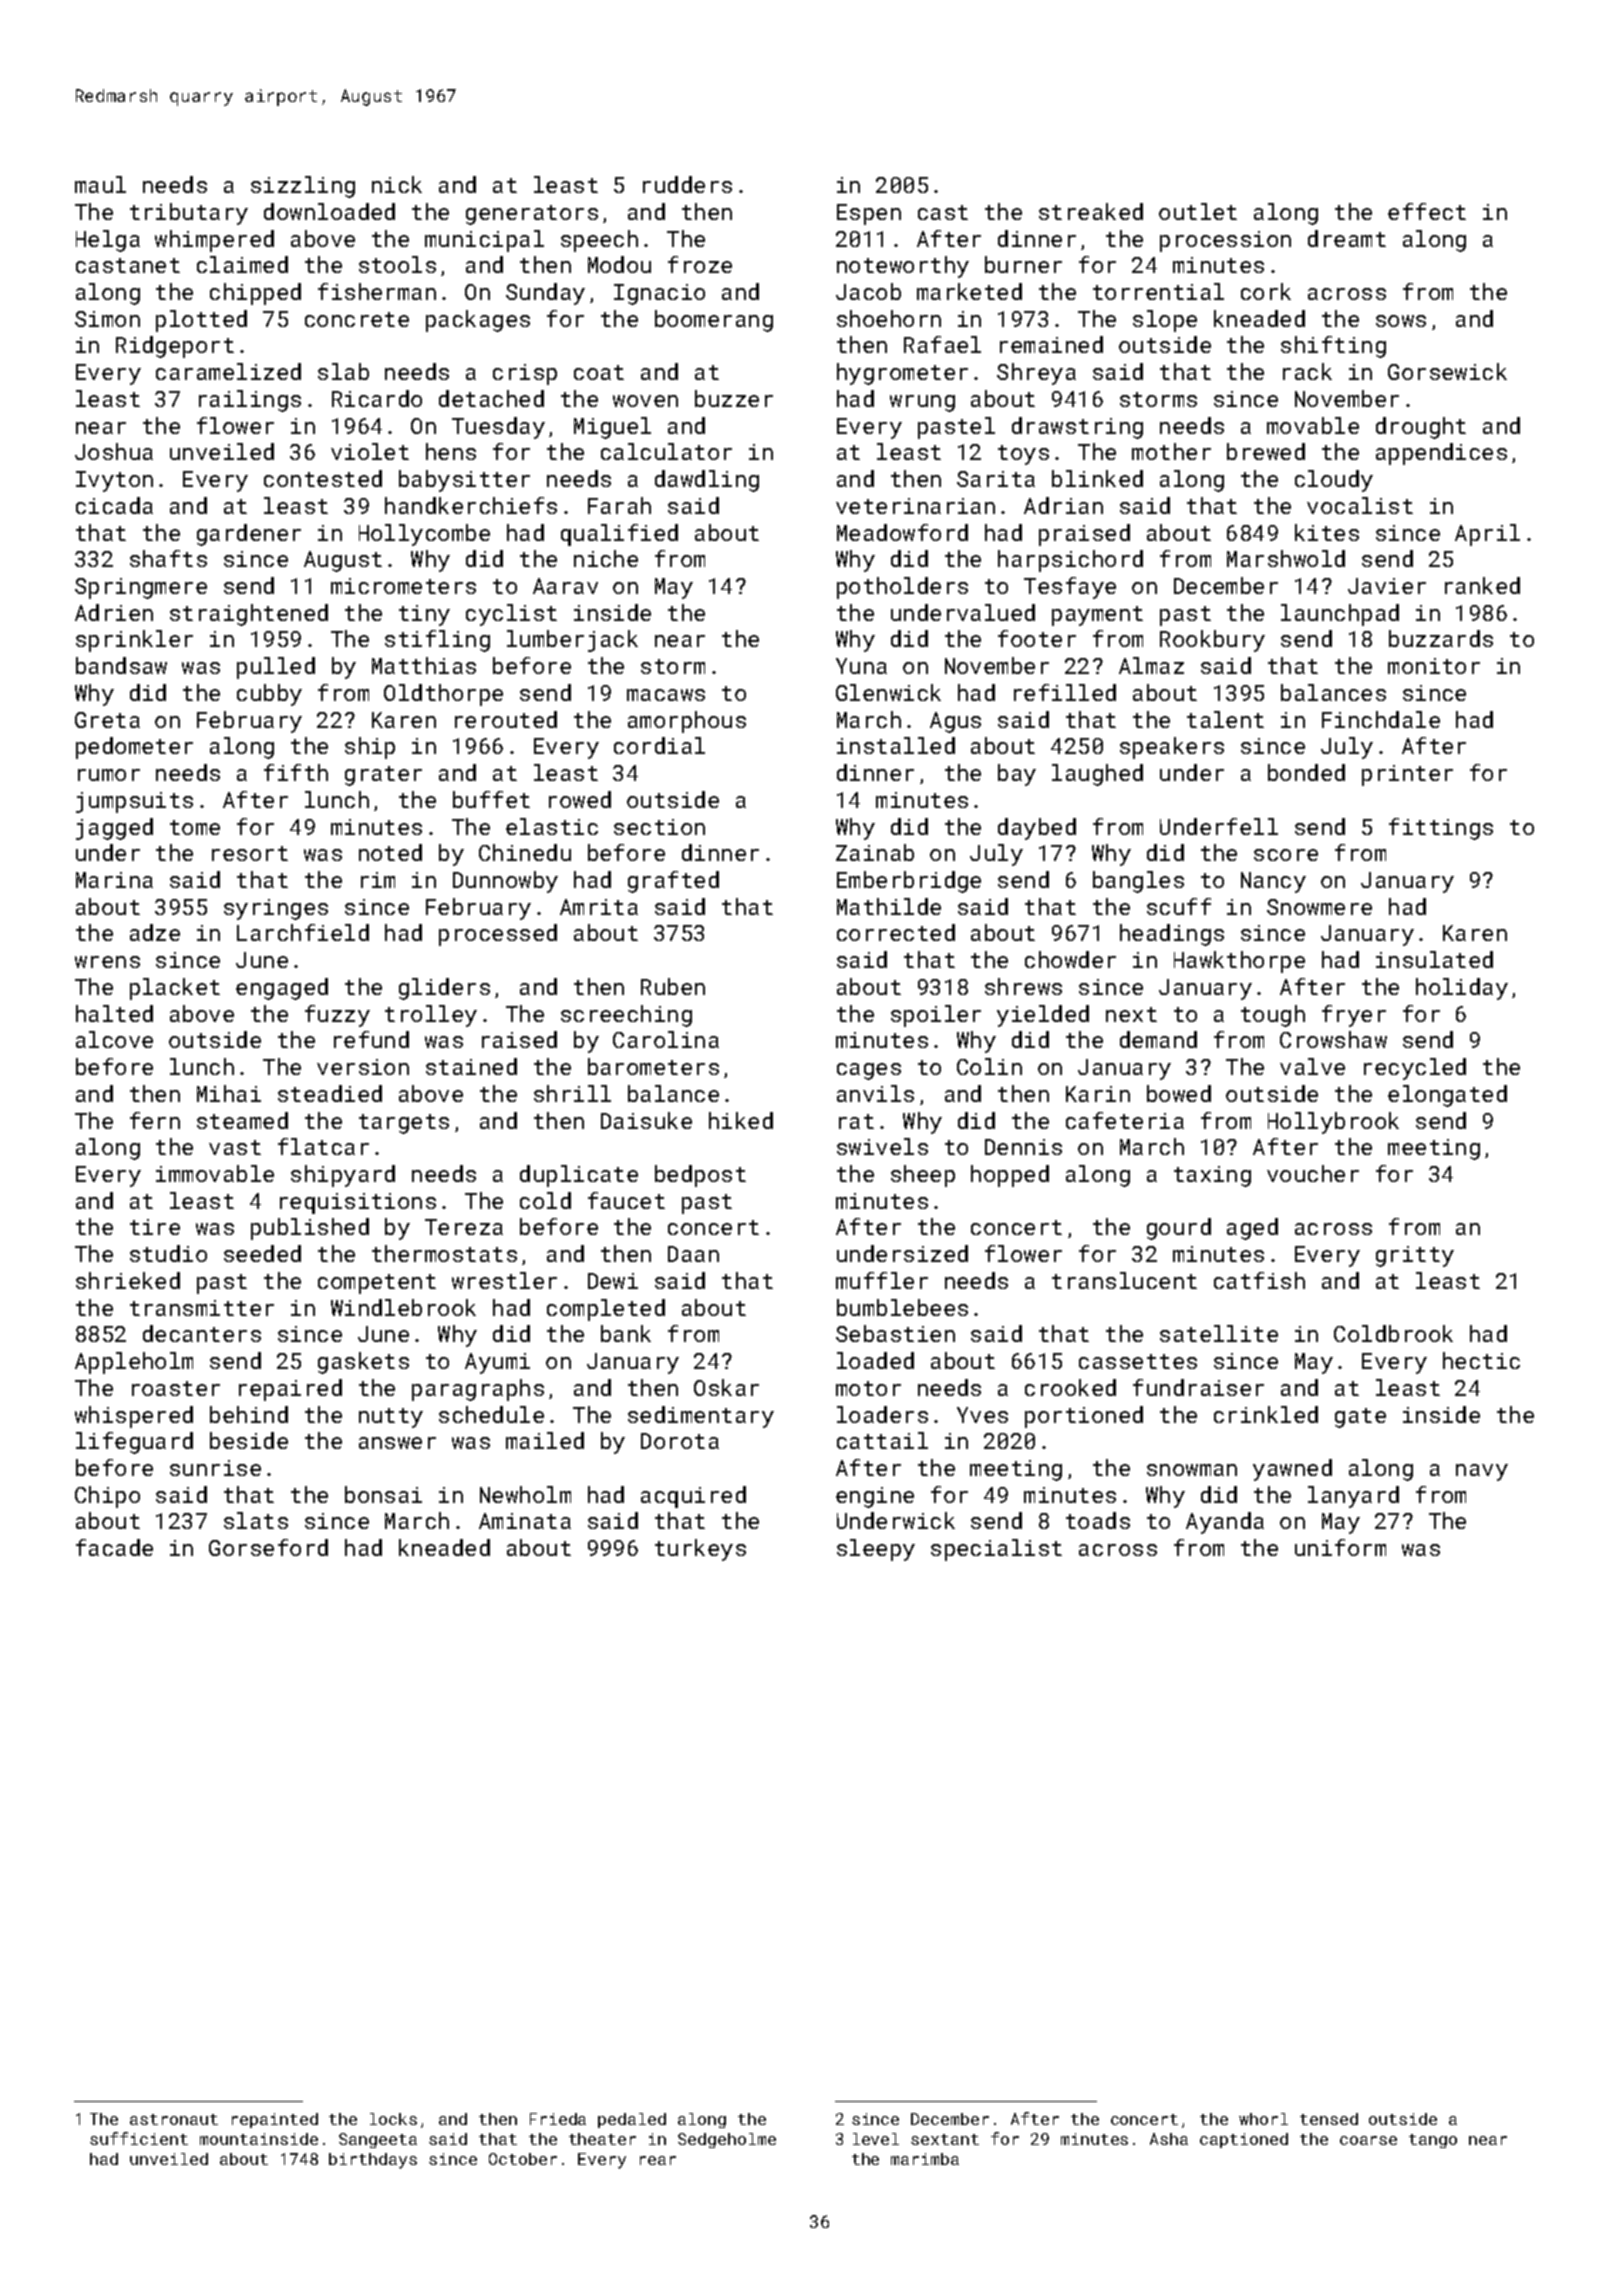 The height and width of the document is (2292, 1620). I want to click on nick, so click(397, 184).
